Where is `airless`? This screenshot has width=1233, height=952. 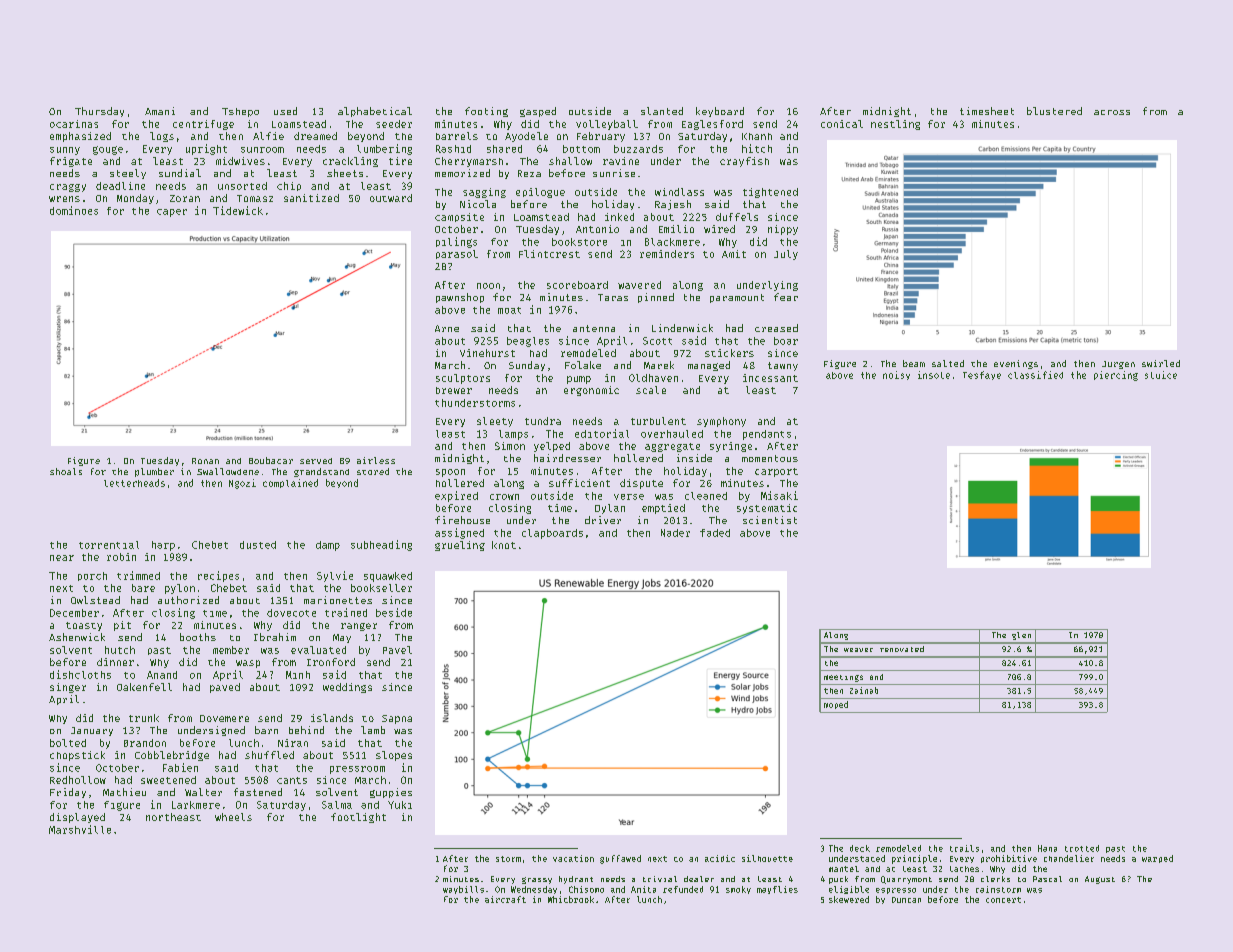 airless is located at coordinates (376, 460).
